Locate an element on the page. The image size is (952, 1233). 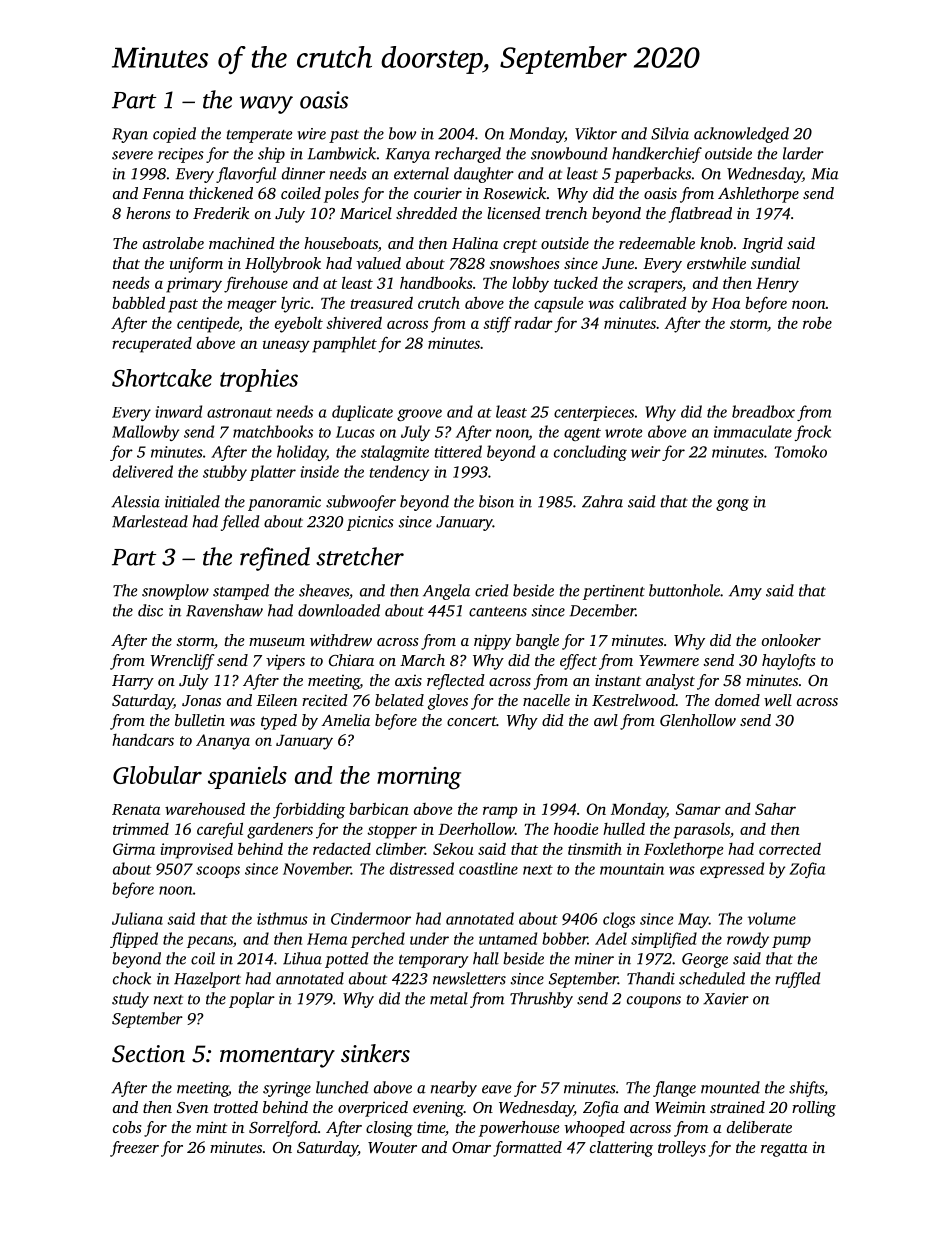
Ryan is located at coordinates (130, 135).
